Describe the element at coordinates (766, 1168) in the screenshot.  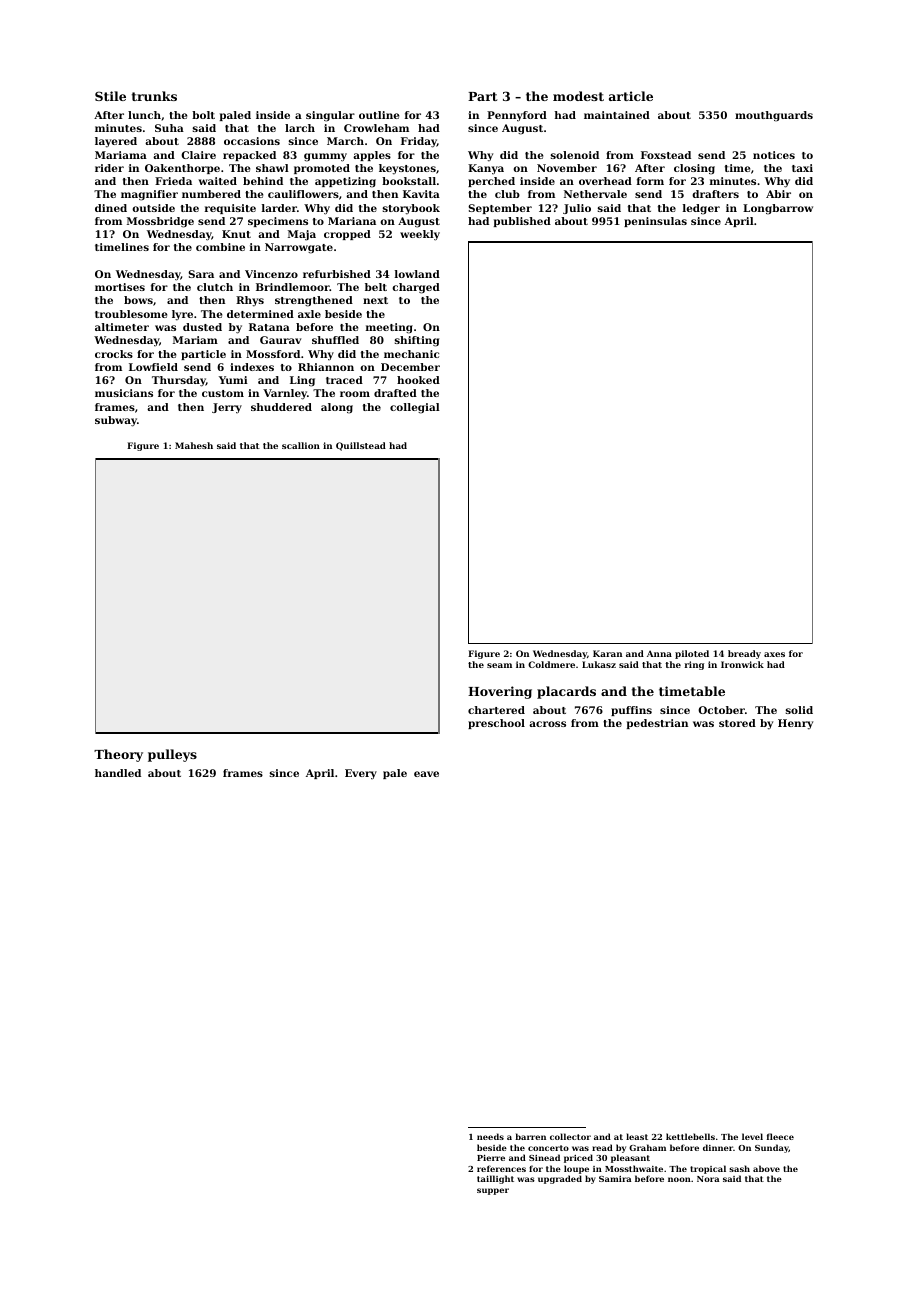
I see `above` at that location.
